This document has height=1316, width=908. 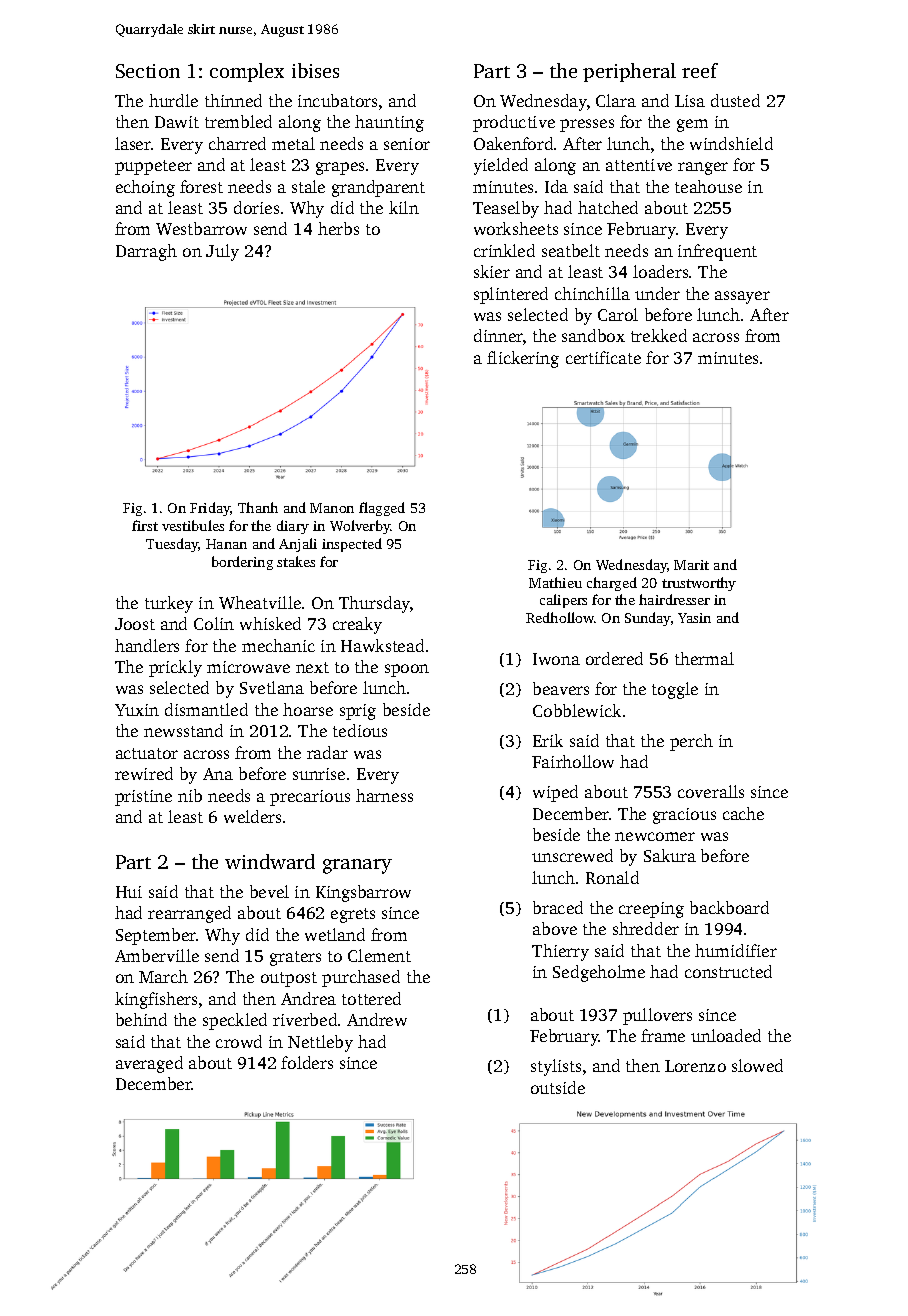 What do you see at coordinates (147, 753) in the document?
I see `actuator` at bounding box center [147, 753].
